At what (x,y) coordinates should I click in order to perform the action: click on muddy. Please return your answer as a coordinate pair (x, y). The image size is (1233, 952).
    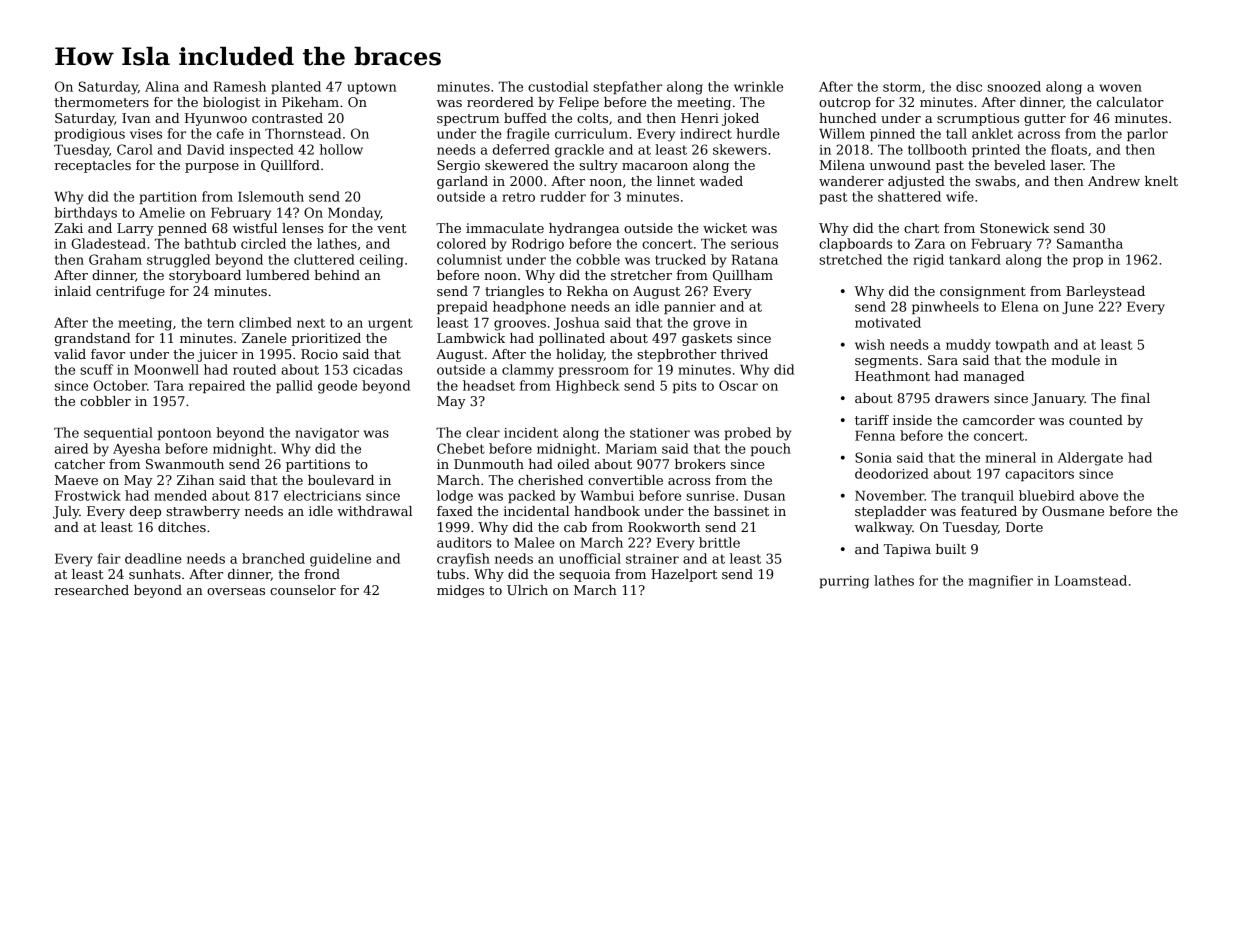
    Looking at the image, I should click on (968, 346).
